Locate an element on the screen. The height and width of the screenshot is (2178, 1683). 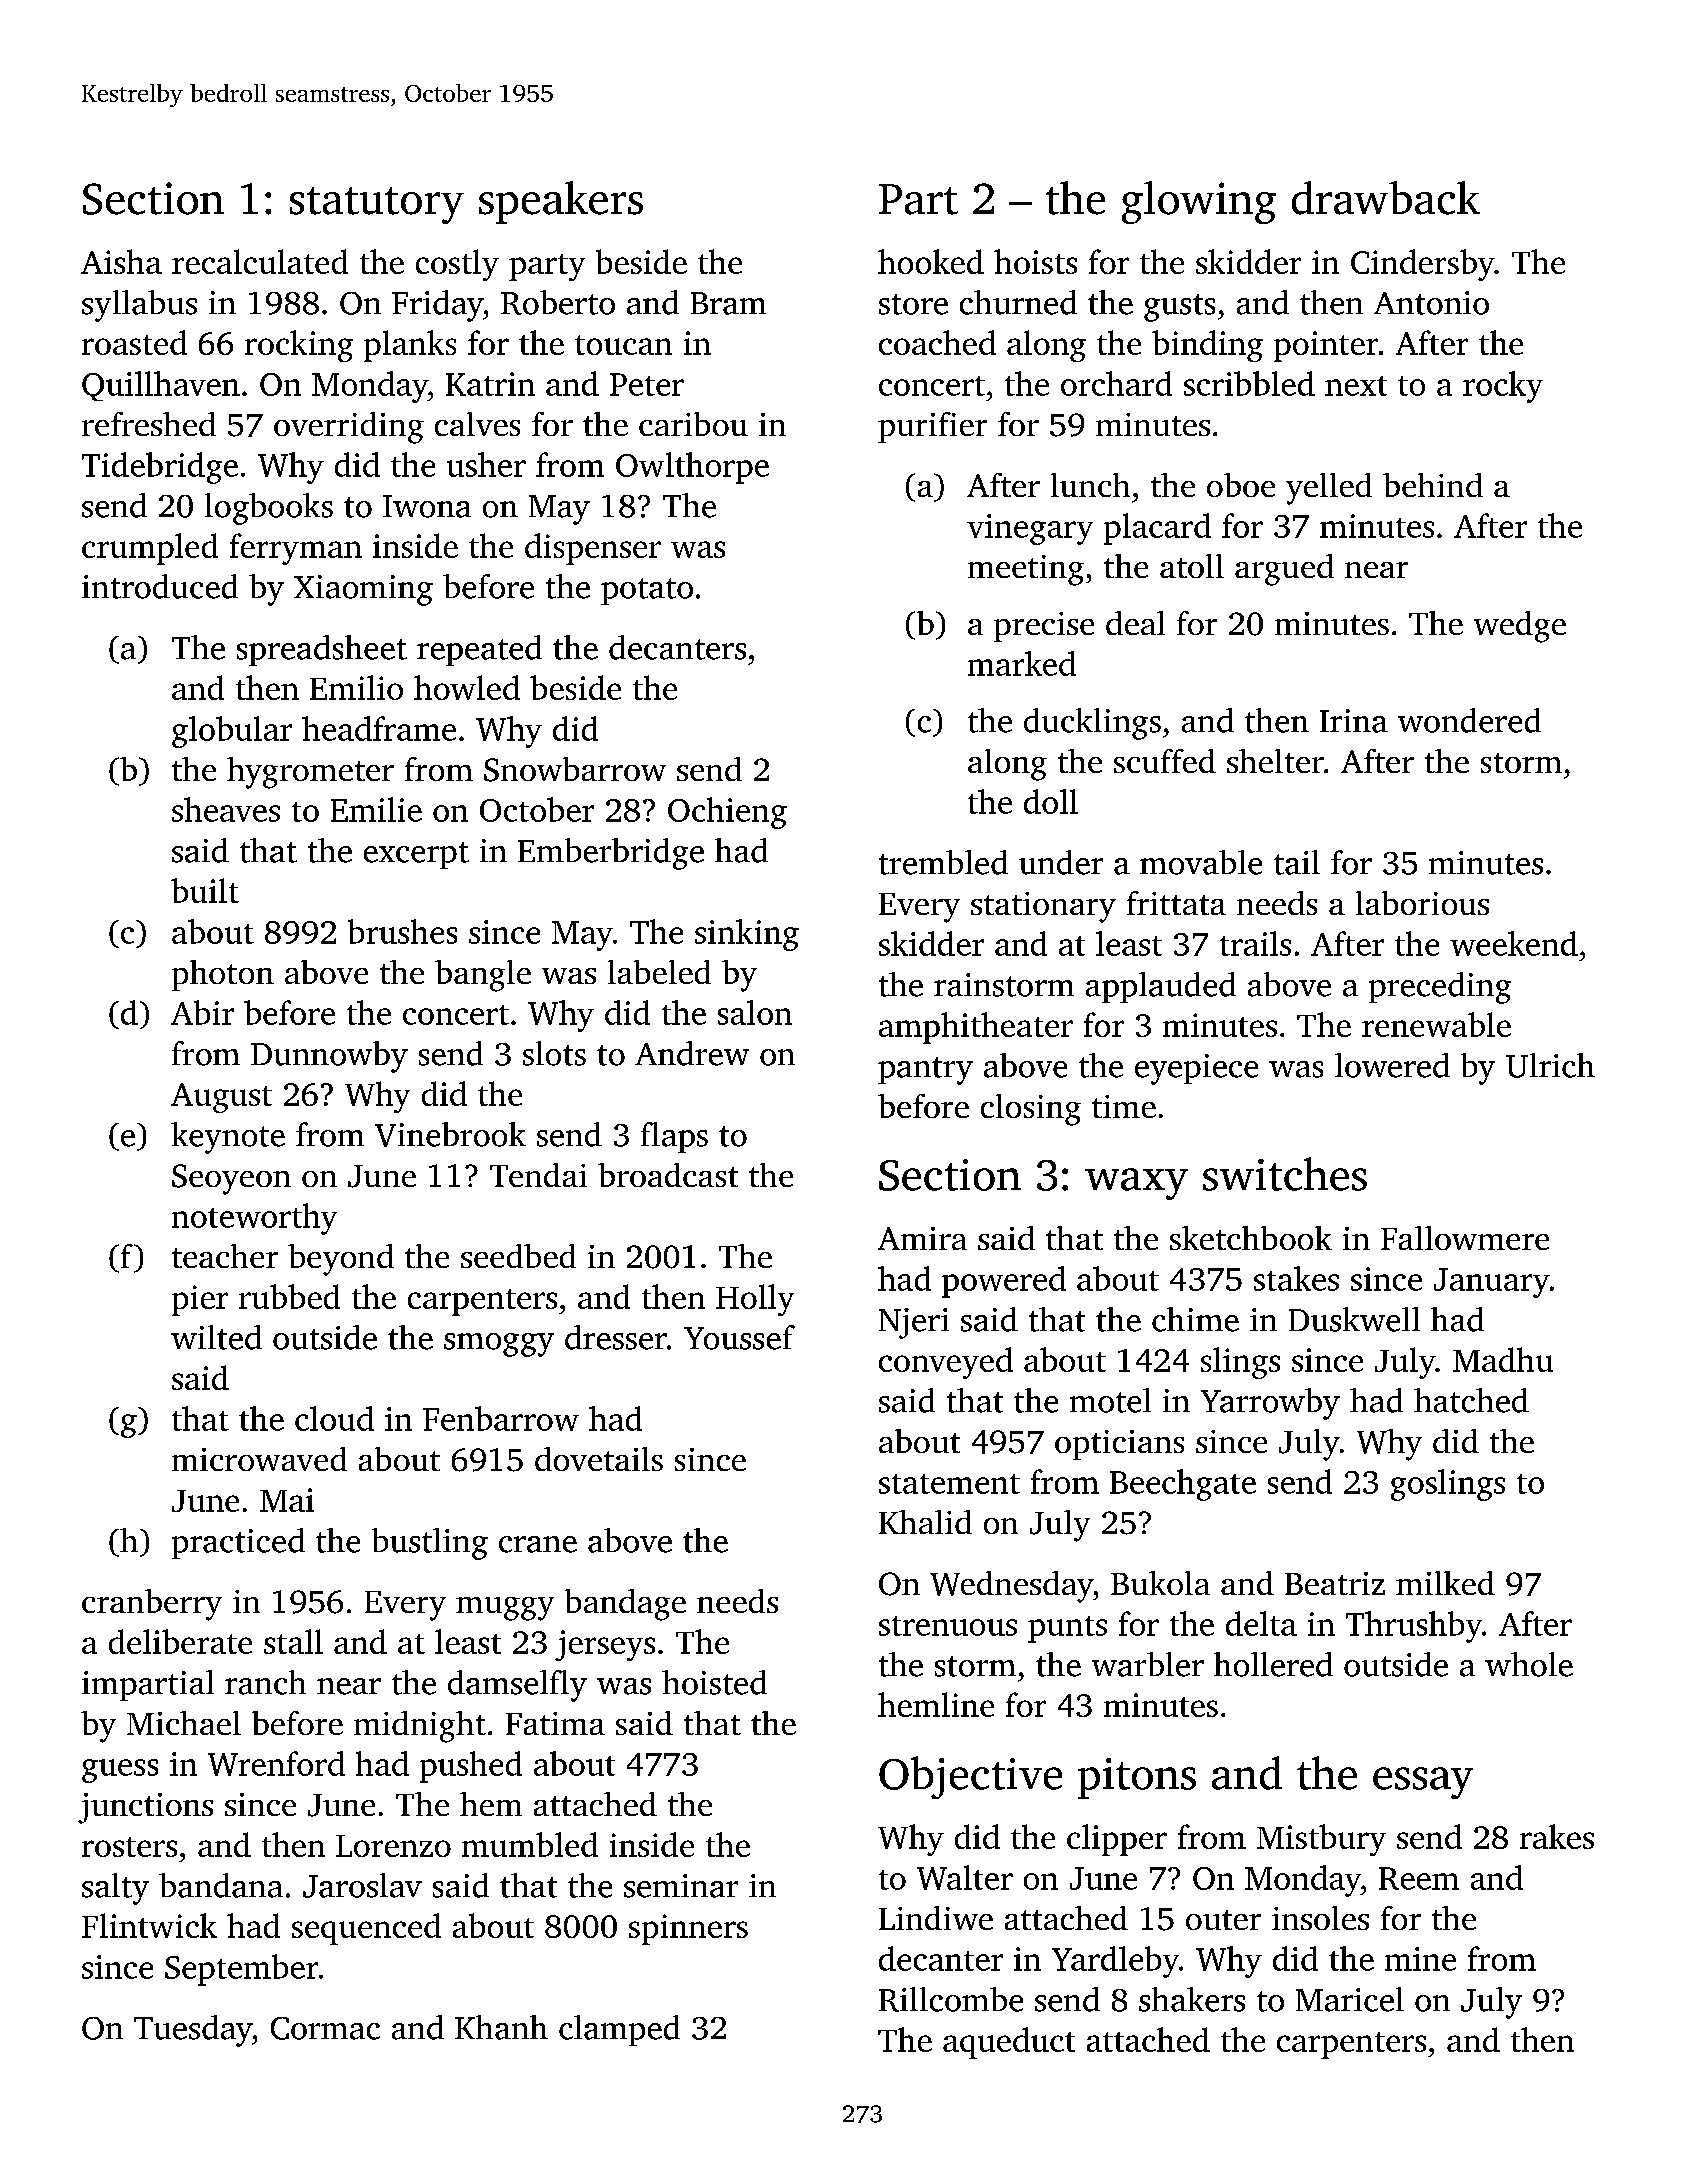
statement is located at coordinates (949, 1484).
